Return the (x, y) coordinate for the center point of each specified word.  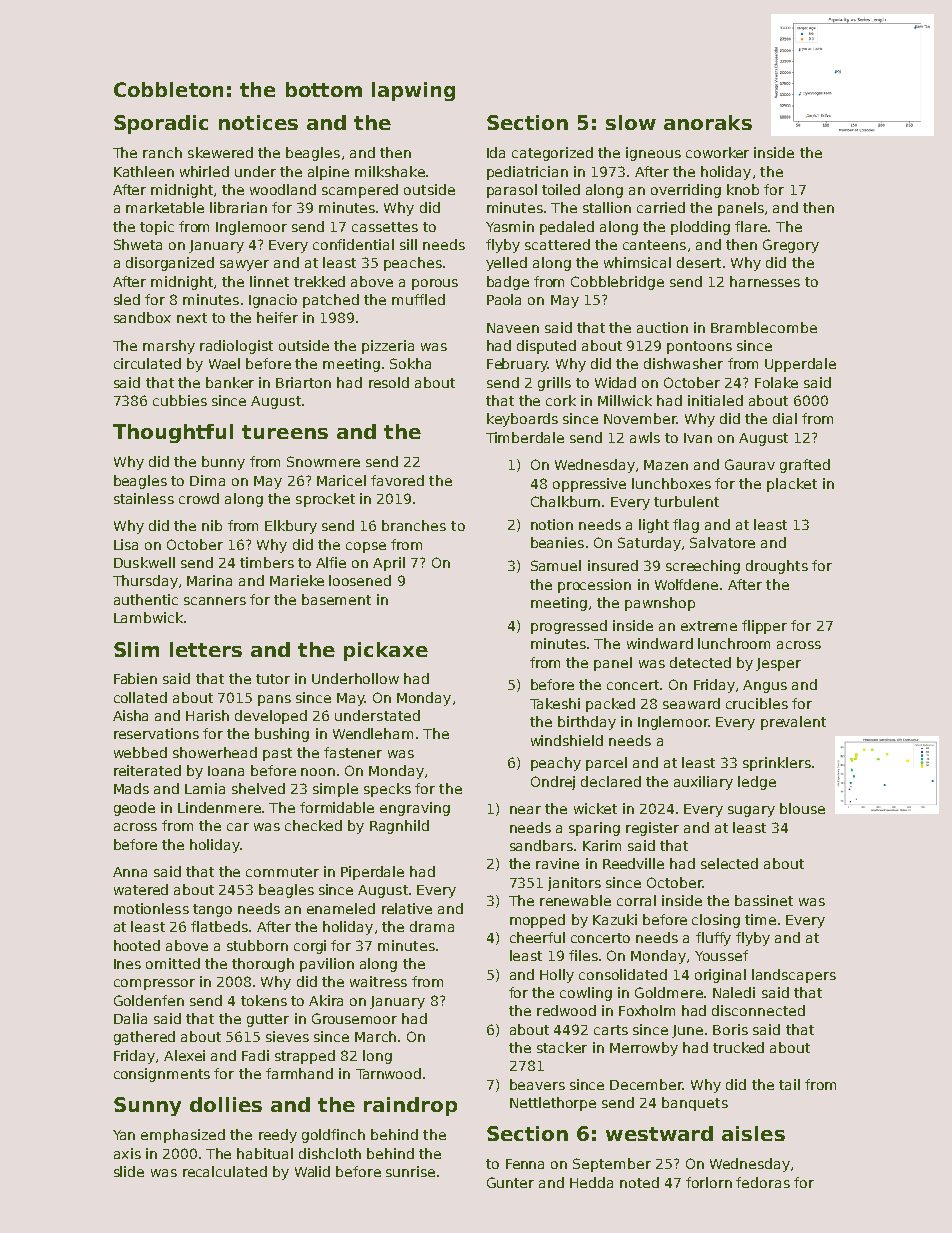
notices (258, 122)
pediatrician (527, 173)
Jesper (778, 664)
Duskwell (144, 562)
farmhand (299, 1073)
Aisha (130, 715)
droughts (777, 567)
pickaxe (386, 651)
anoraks (708, 122)
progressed (569, 627)
